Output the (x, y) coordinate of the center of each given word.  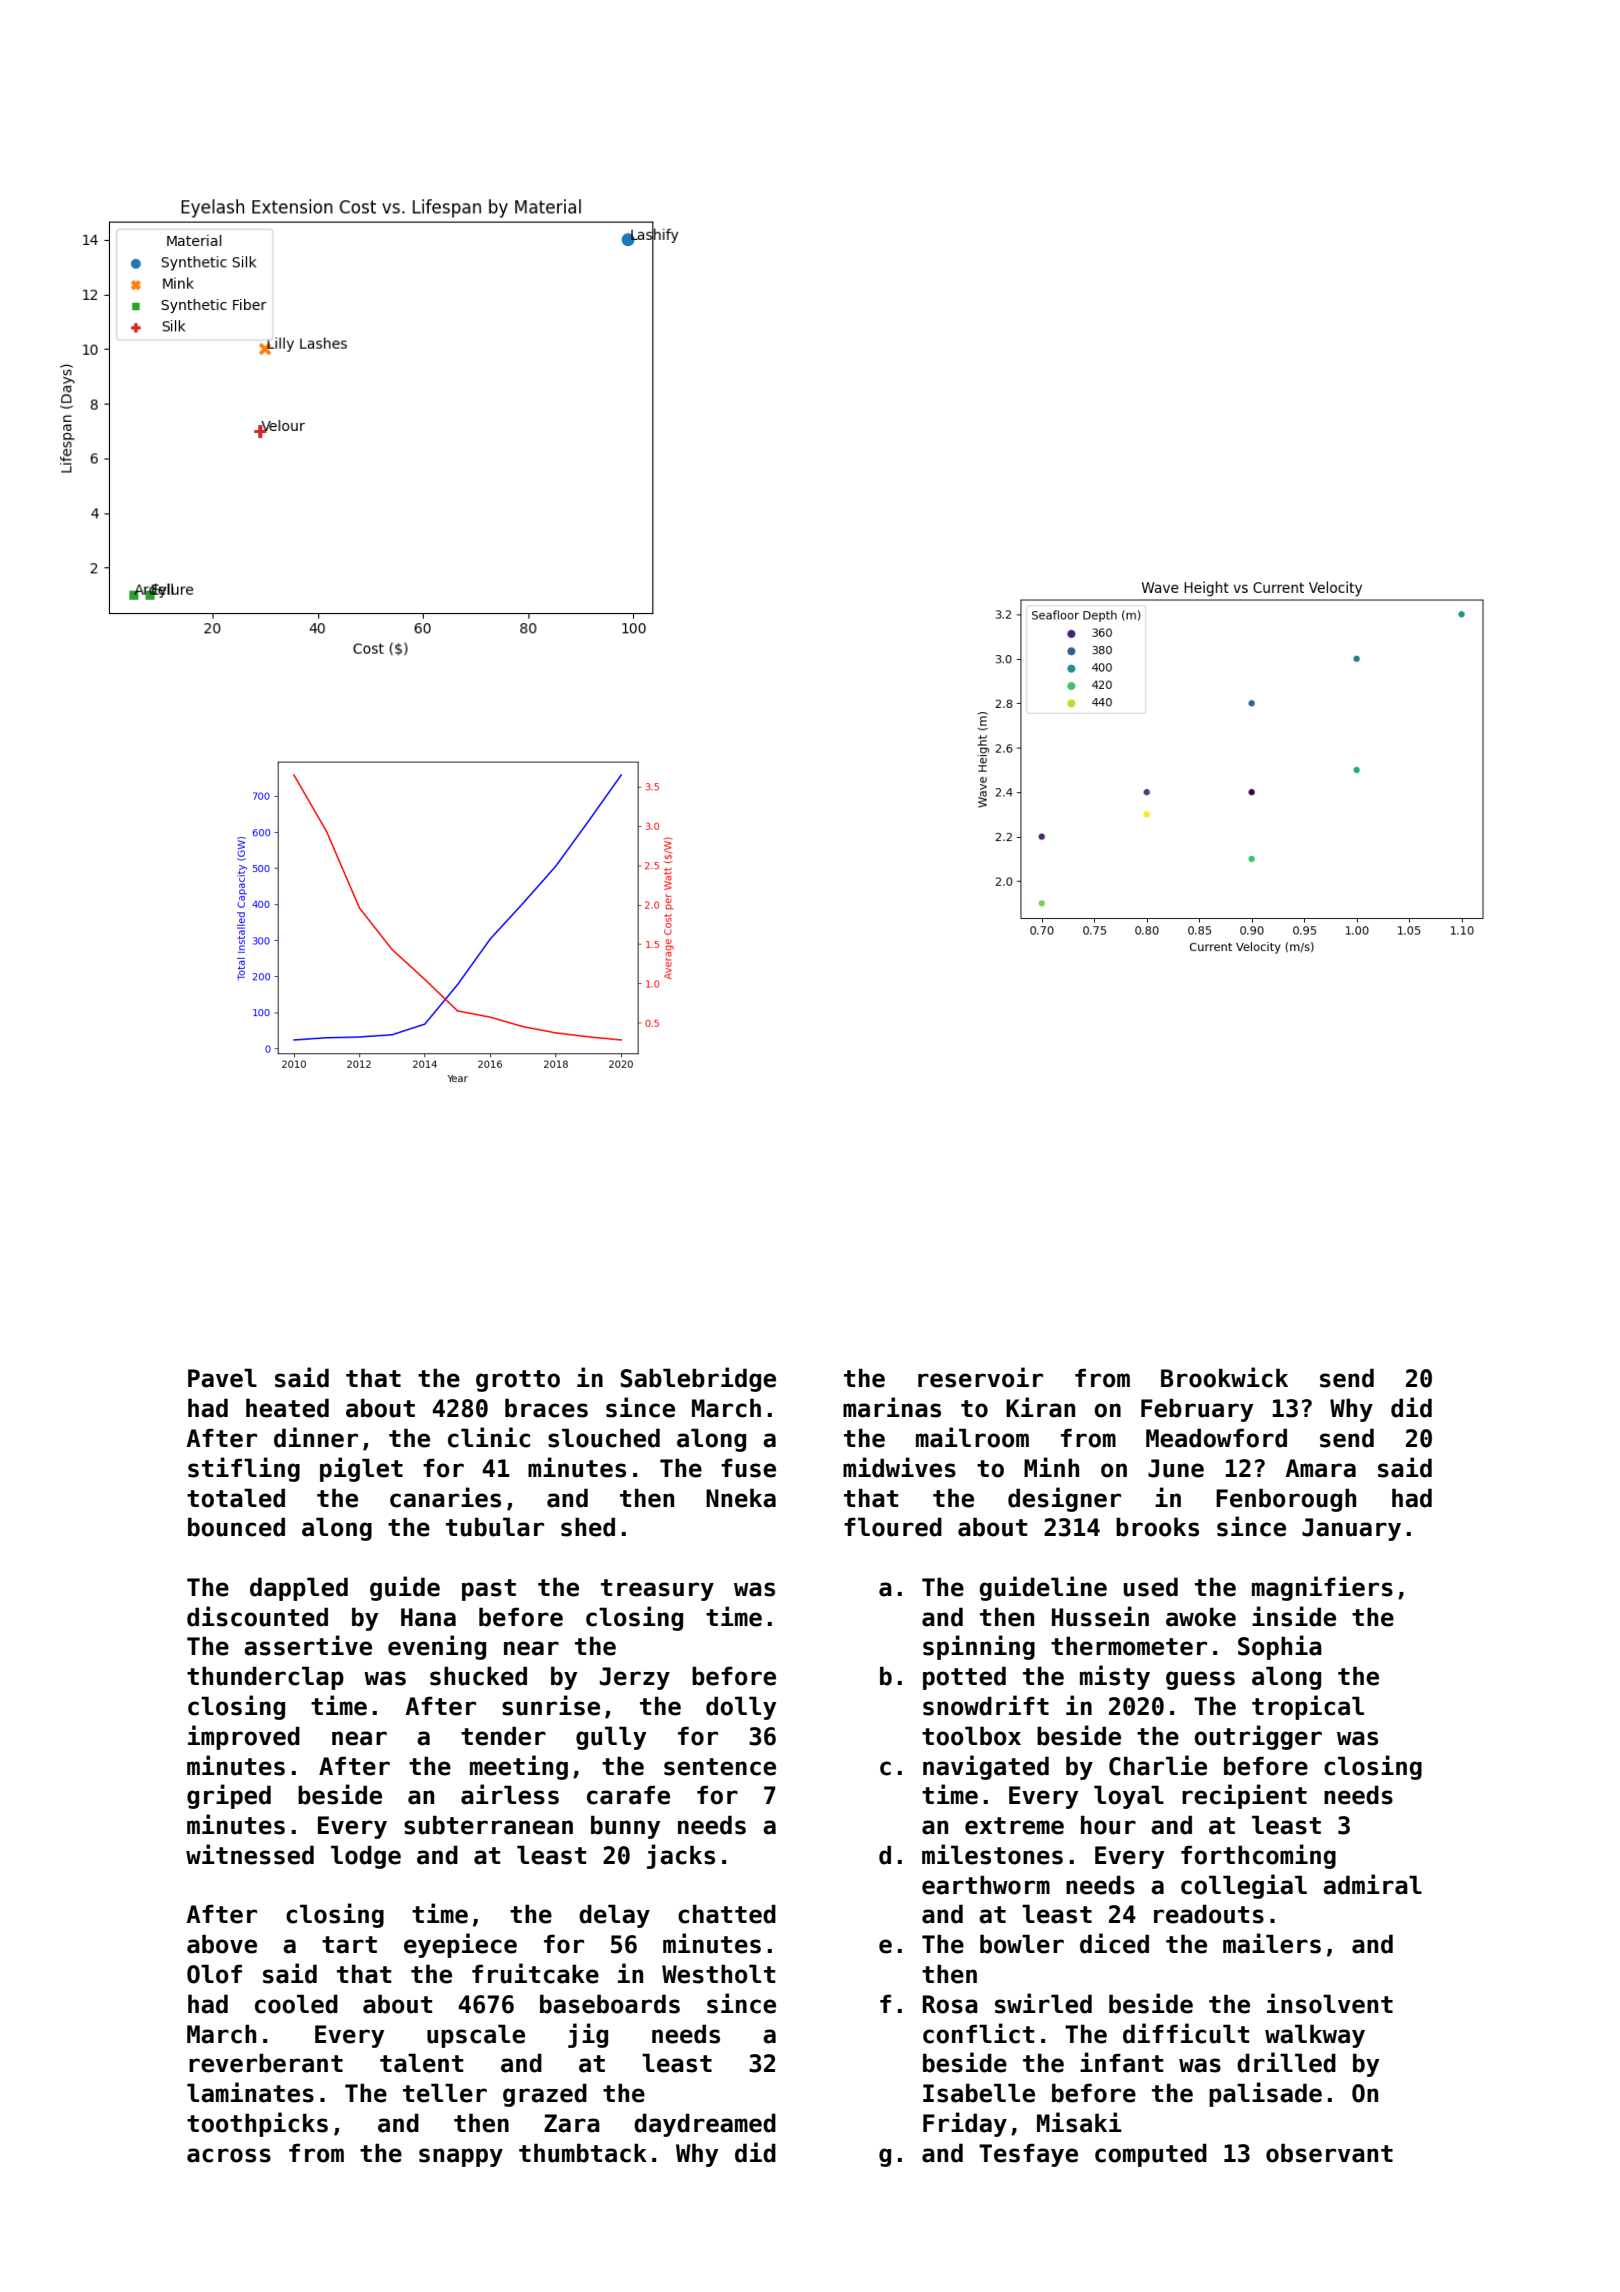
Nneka (741, 1498)
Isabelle (979, 2093)
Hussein (1100, 1616)
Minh (1051, 1467)
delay (614, 1916)
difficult (1186, 2033)
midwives (899, 1467)
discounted (257, 1616)
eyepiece (460, 1945)
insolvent (1330, 2003)
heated (287, 1408)
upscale (476, 2036)
